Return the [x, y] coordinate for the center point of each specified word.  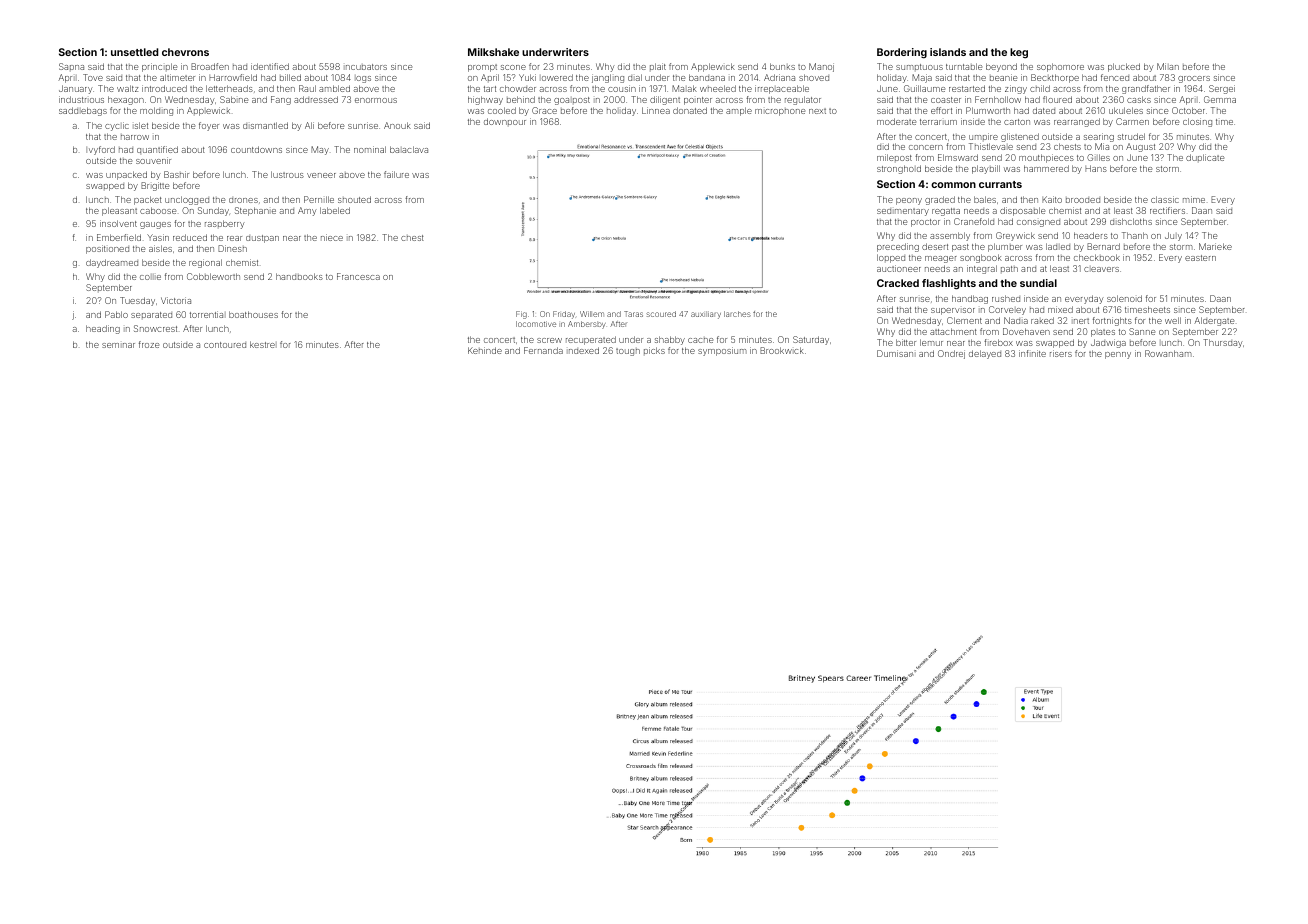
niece [332, 237]
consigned [1038, 223]
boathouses [253, 314]
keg [1019, 53]
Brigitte [155, 186]
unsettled [134, 52]
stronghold [899, 169]
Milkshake [493, 52]
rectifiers [1167, 210]
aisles [160, 248]
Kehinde [485, 350]
